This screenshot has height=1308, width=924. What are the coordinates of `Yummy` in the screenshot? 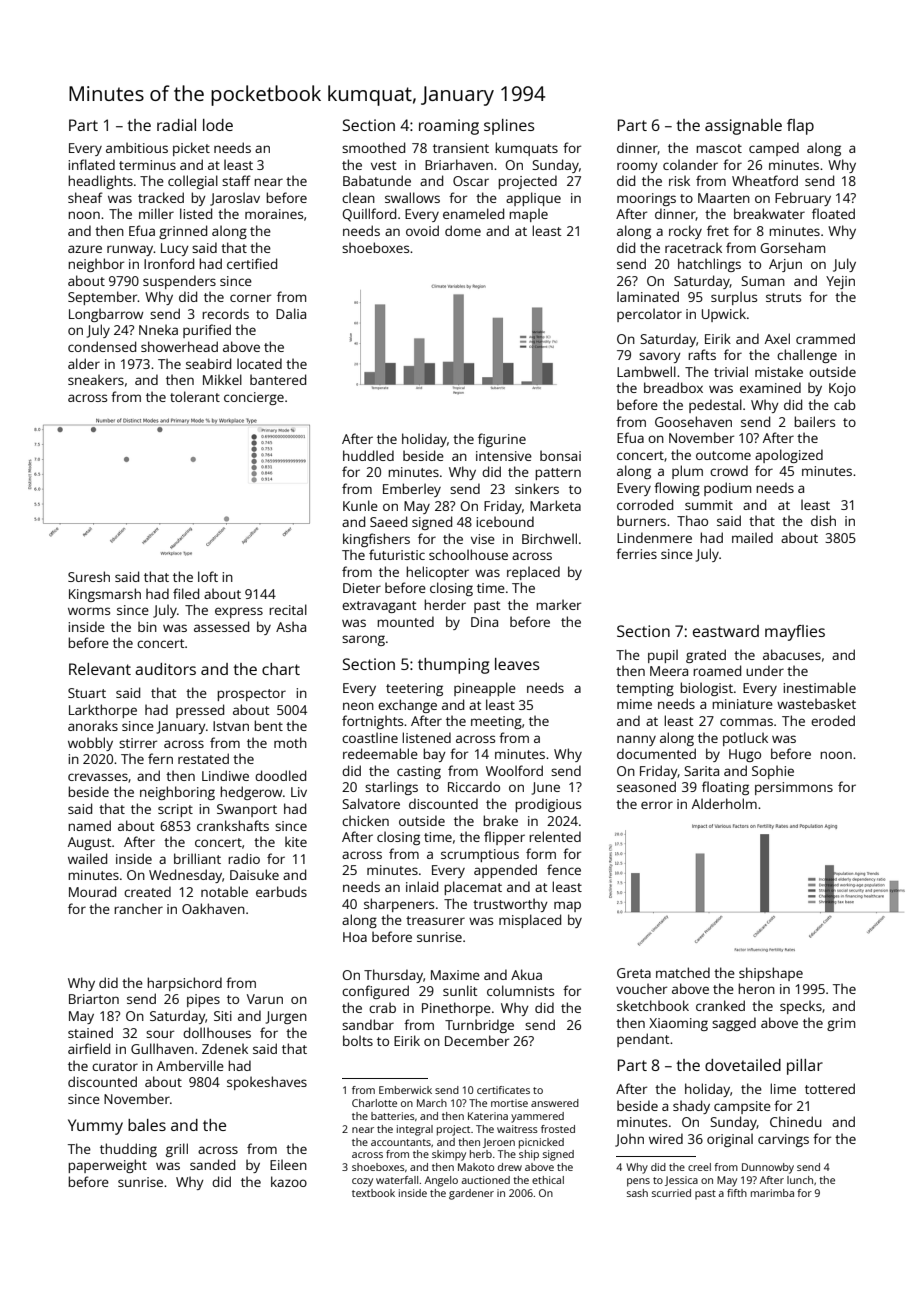 It's located at (95, 1127).
